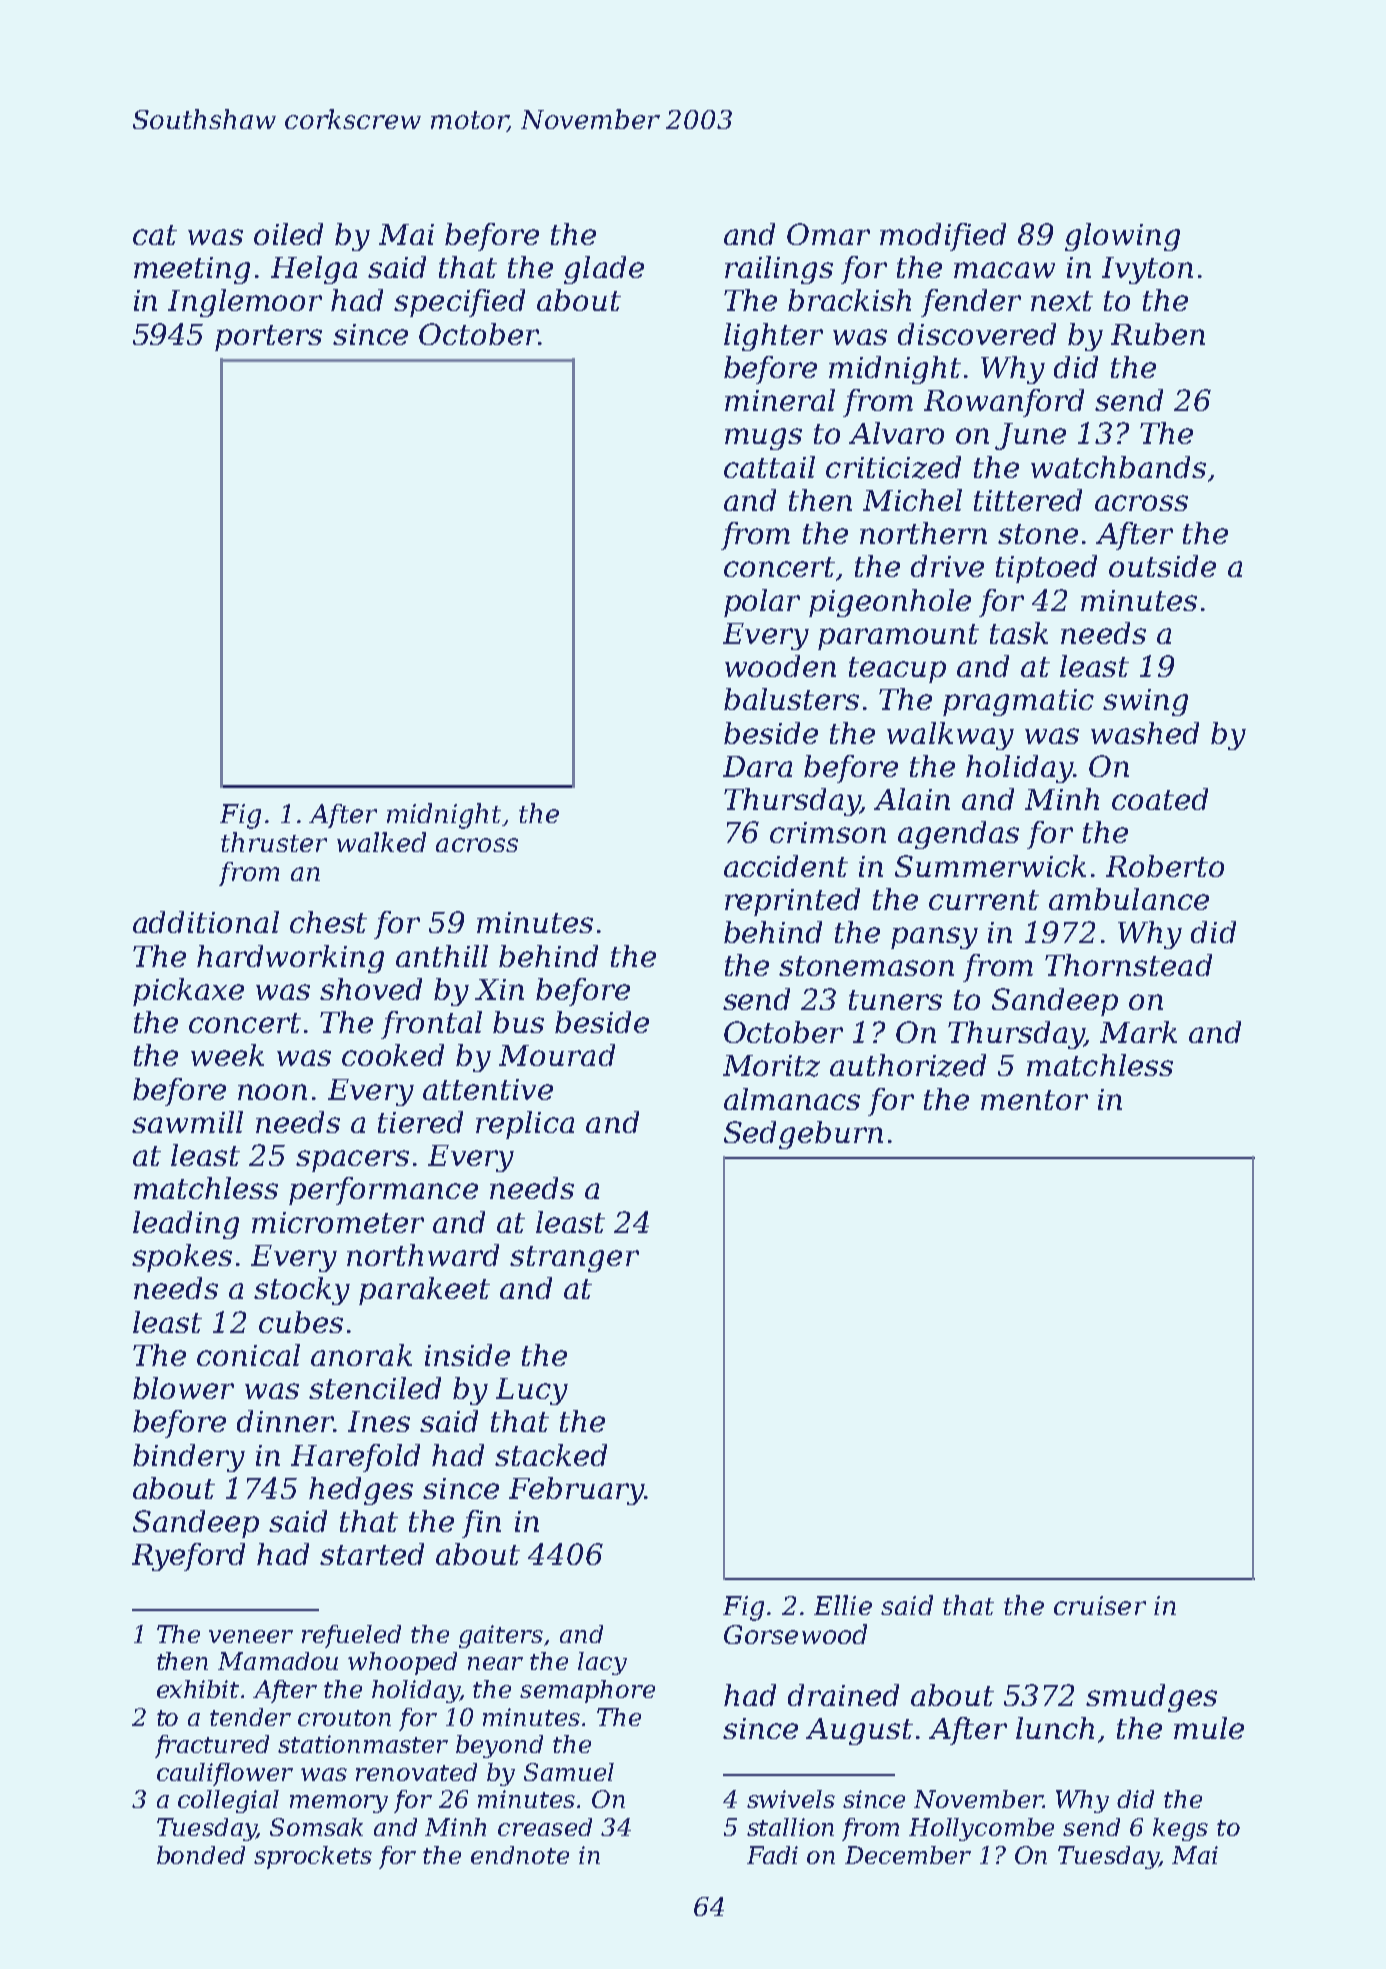 The image size is (1386, 1969). Describe the element at coordinates (757, 766) in the screenshot. I see `Dara` at that location.
